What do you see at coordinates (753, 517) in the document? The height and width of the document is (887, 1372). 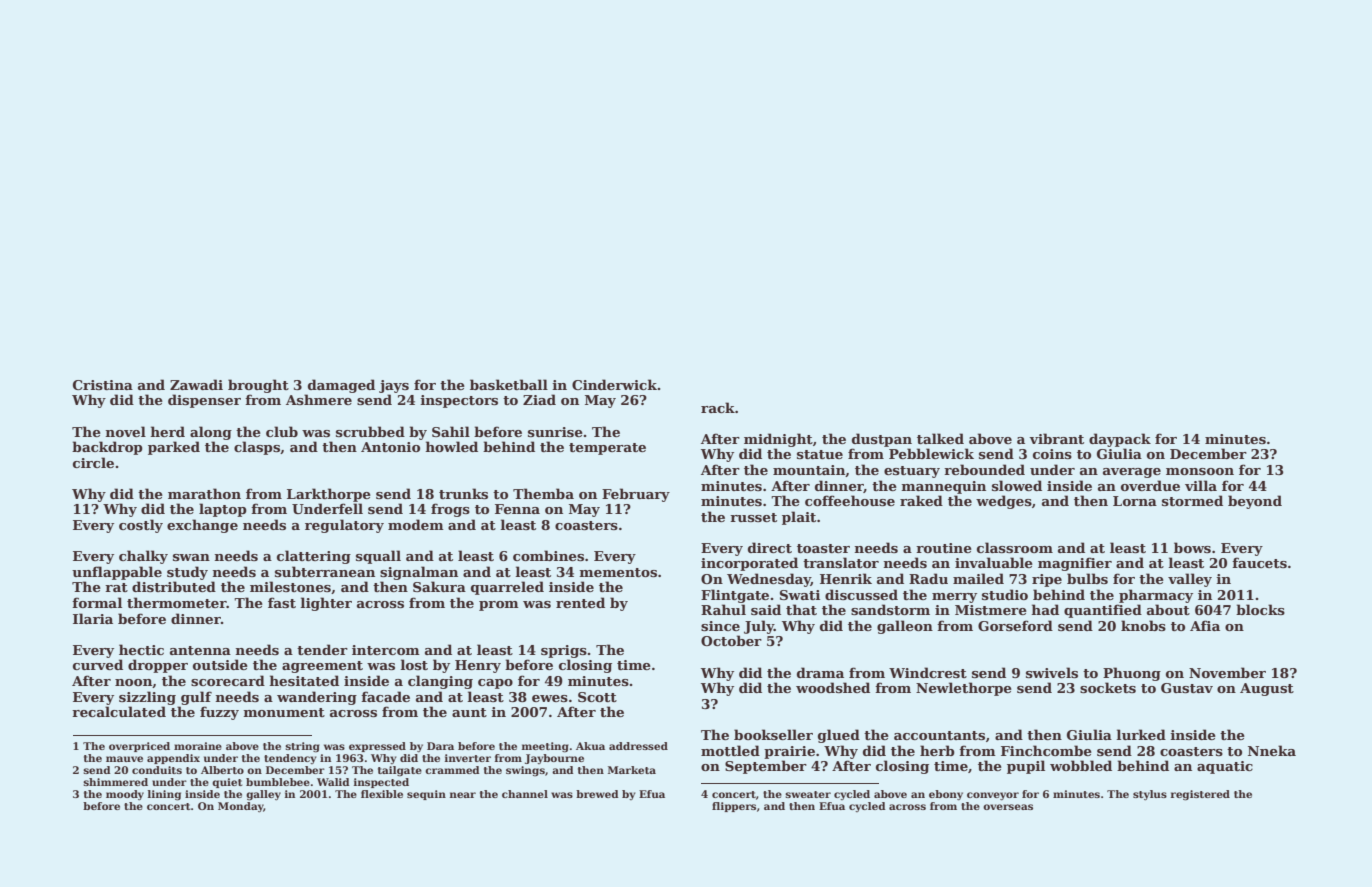 I see `russet` at bounding box center [753, 517].
